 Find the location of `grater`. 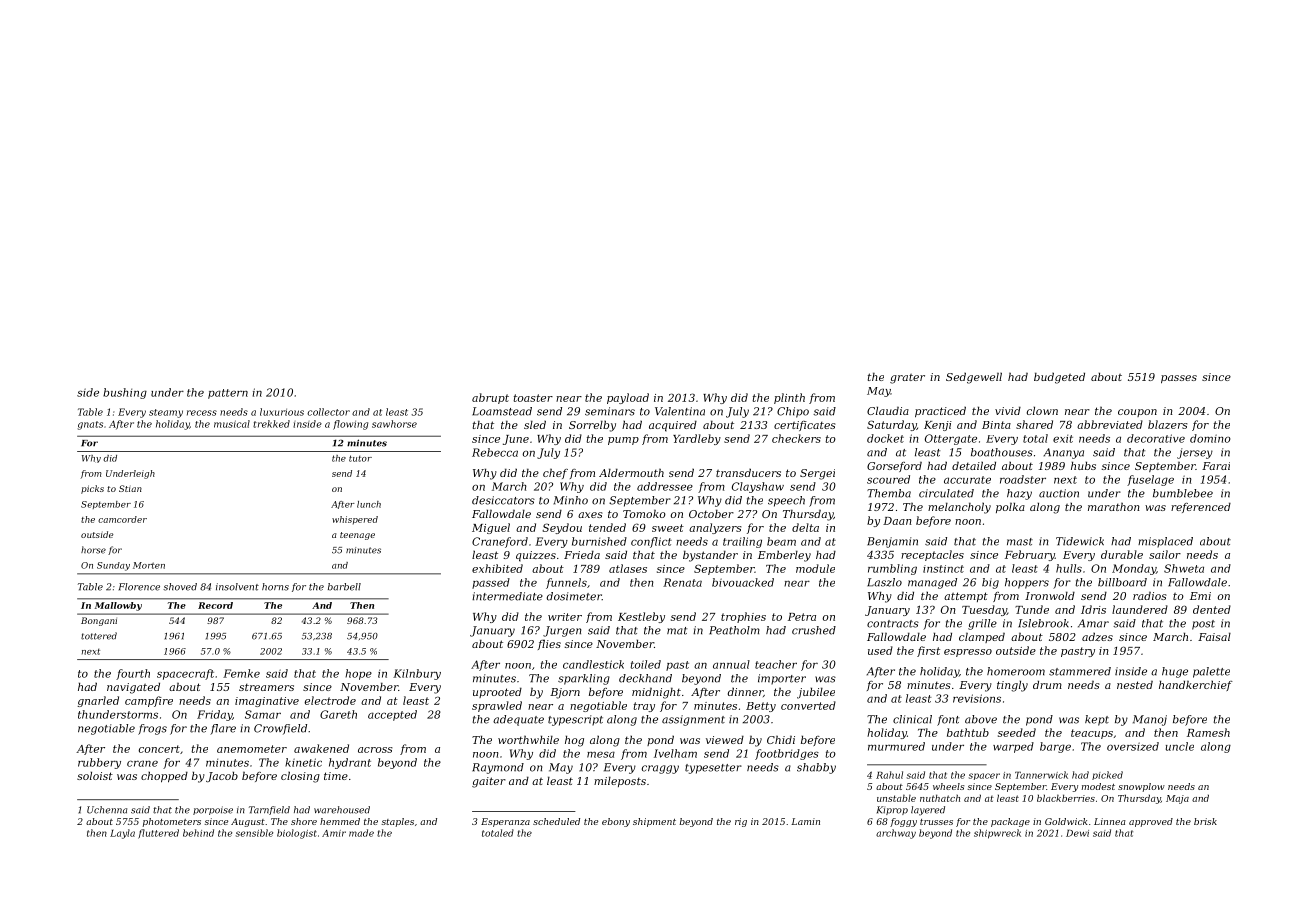

grater is located at coordinates (907, 379).
